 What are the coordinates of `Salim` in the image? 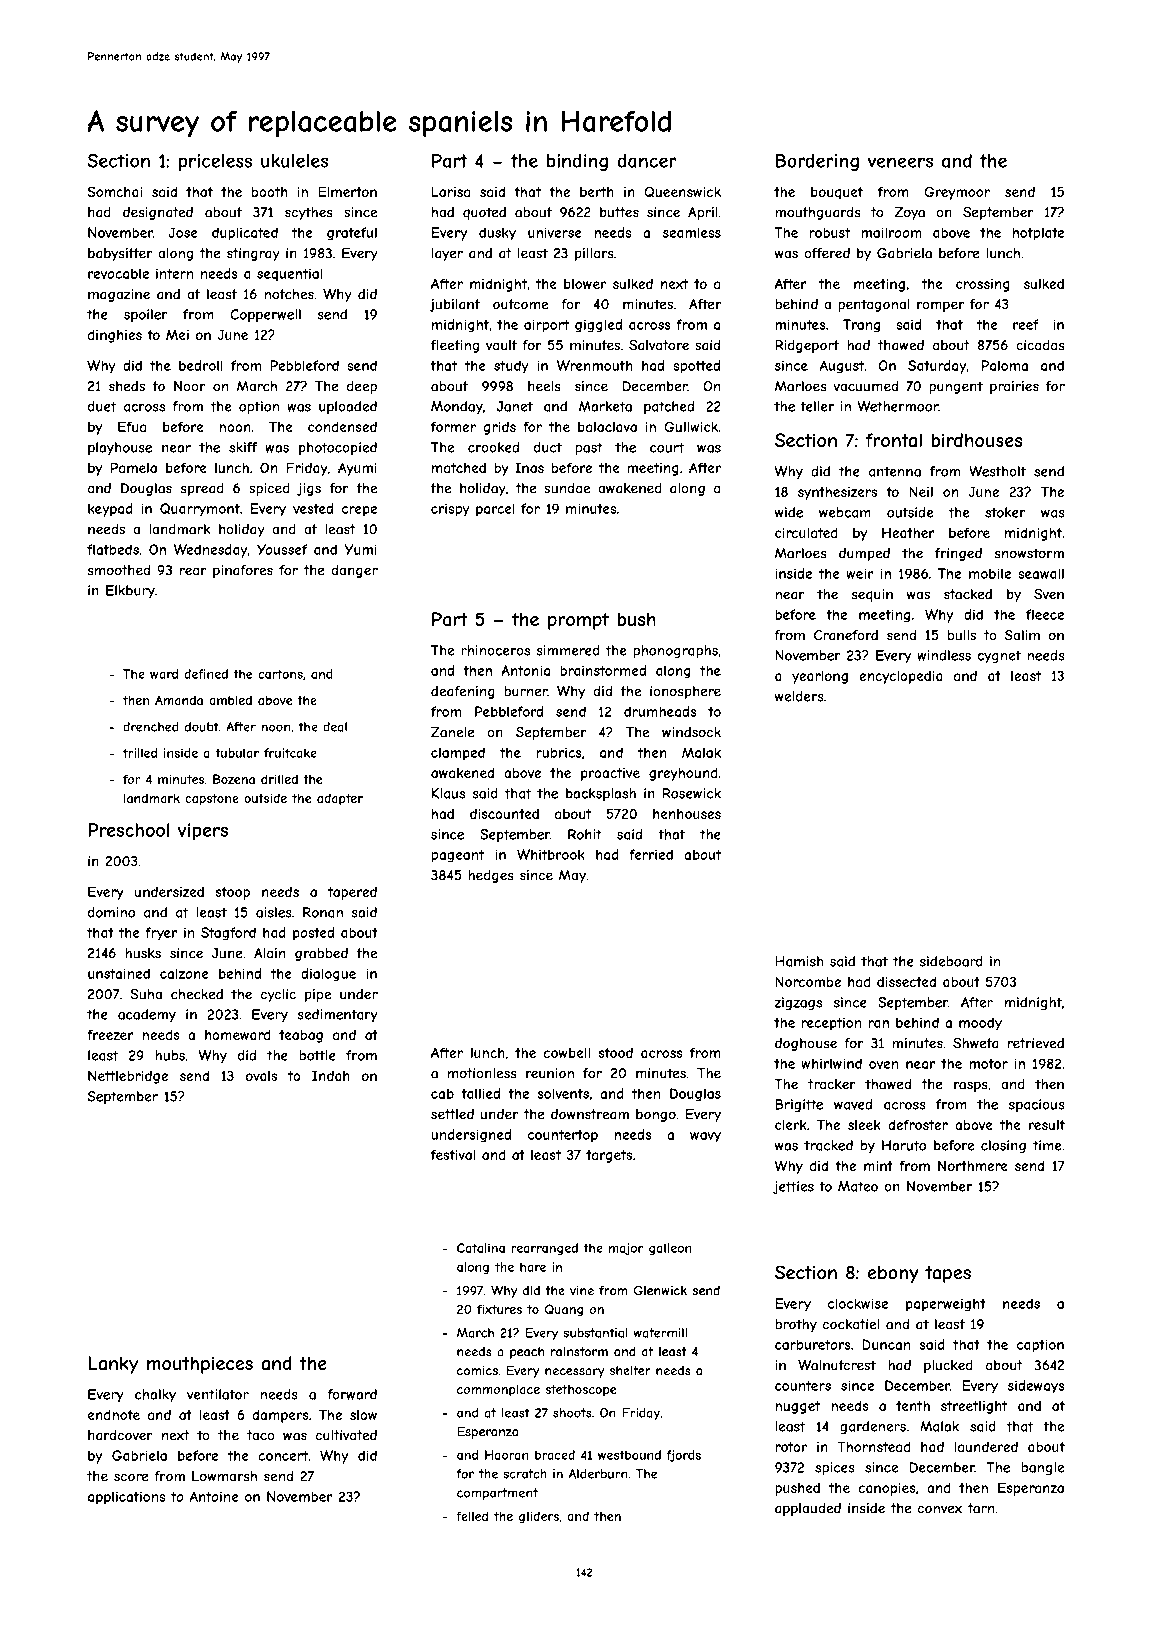 It's located at (1022, 635).
